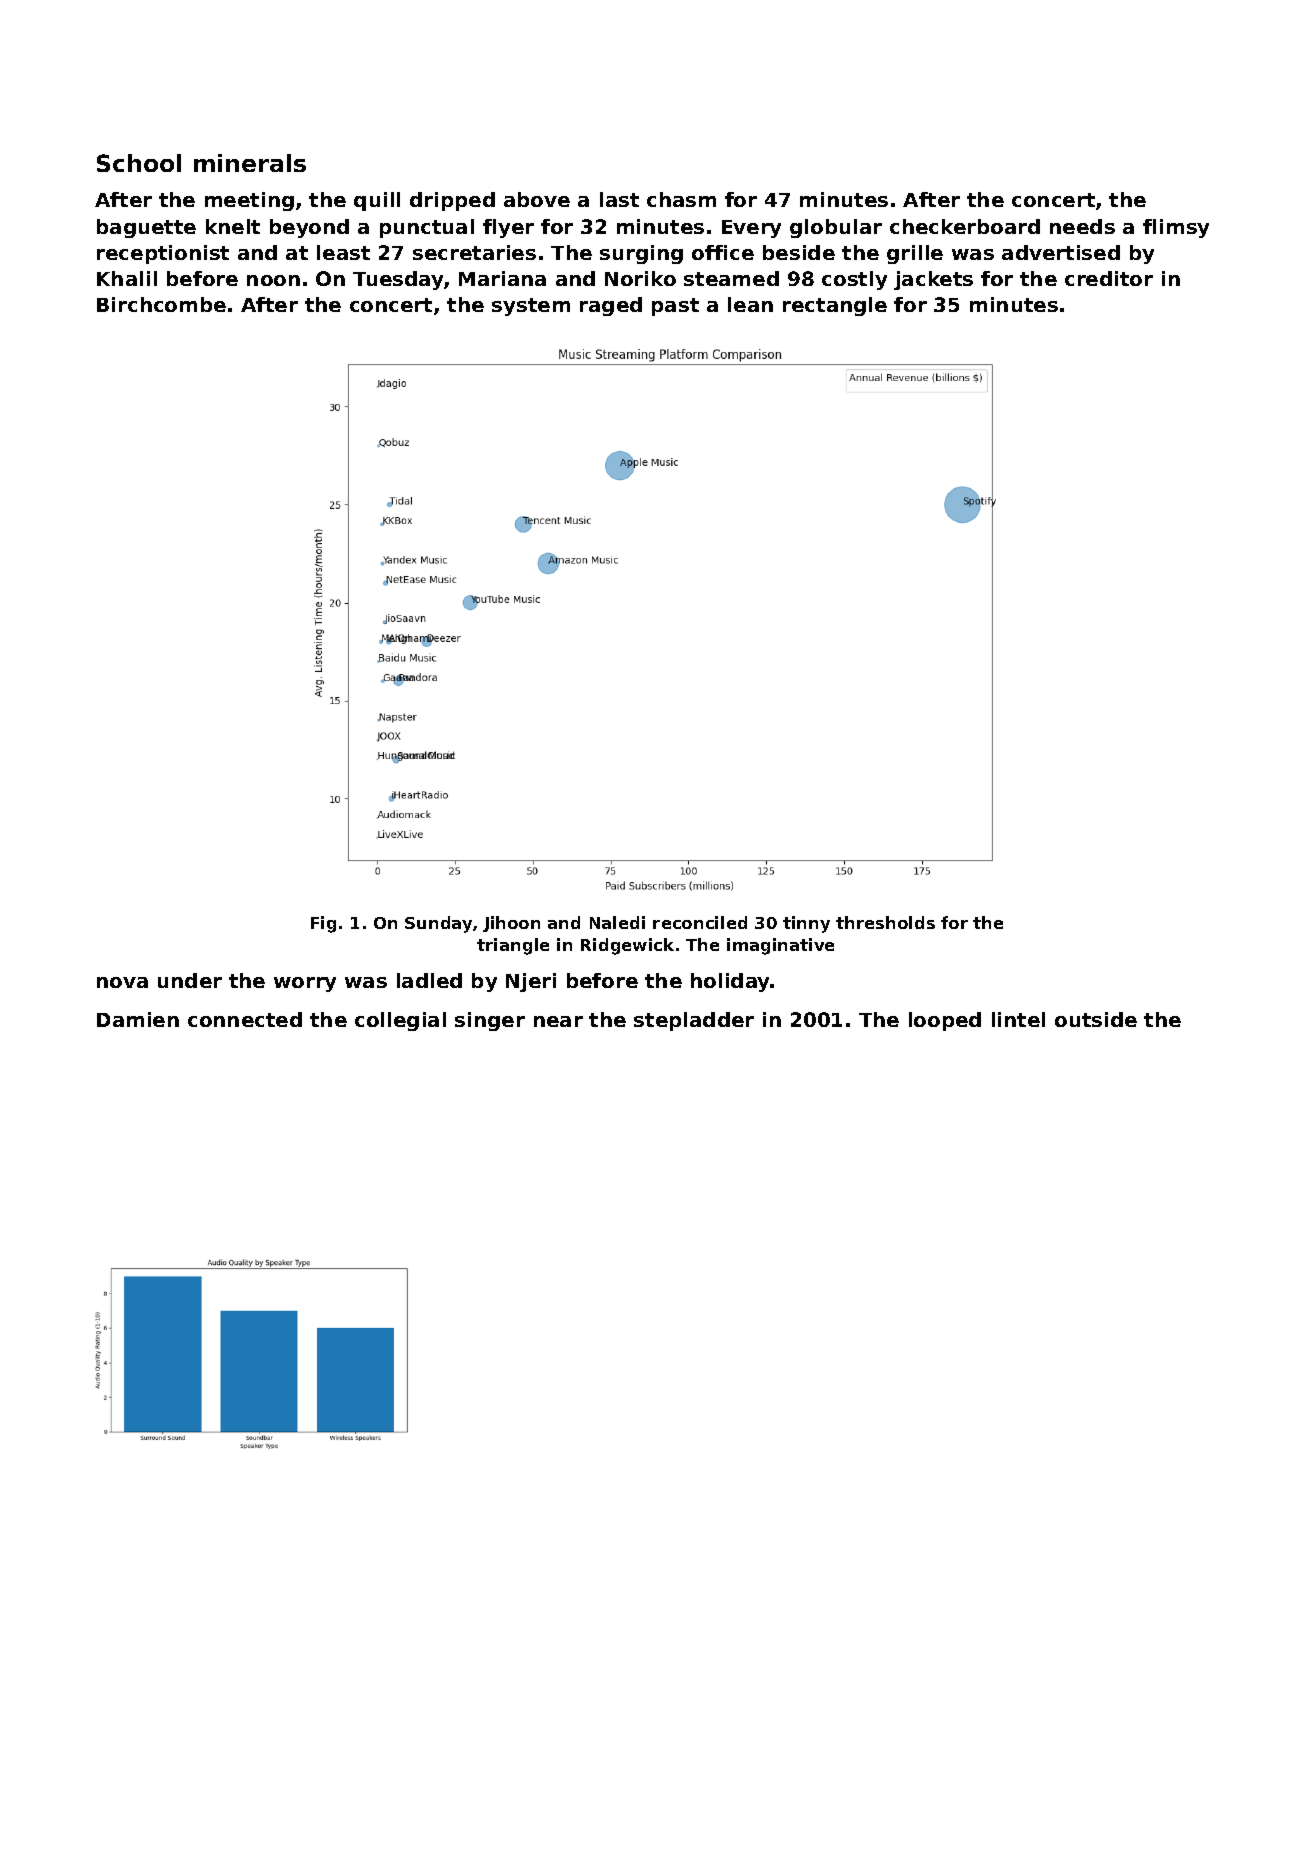 The height and width of the screenshot is (1859, 1314). What do you see at coordinates (511, 924) in the screenshot?
I see `Jihoon` at bounding box center [511, 924].
